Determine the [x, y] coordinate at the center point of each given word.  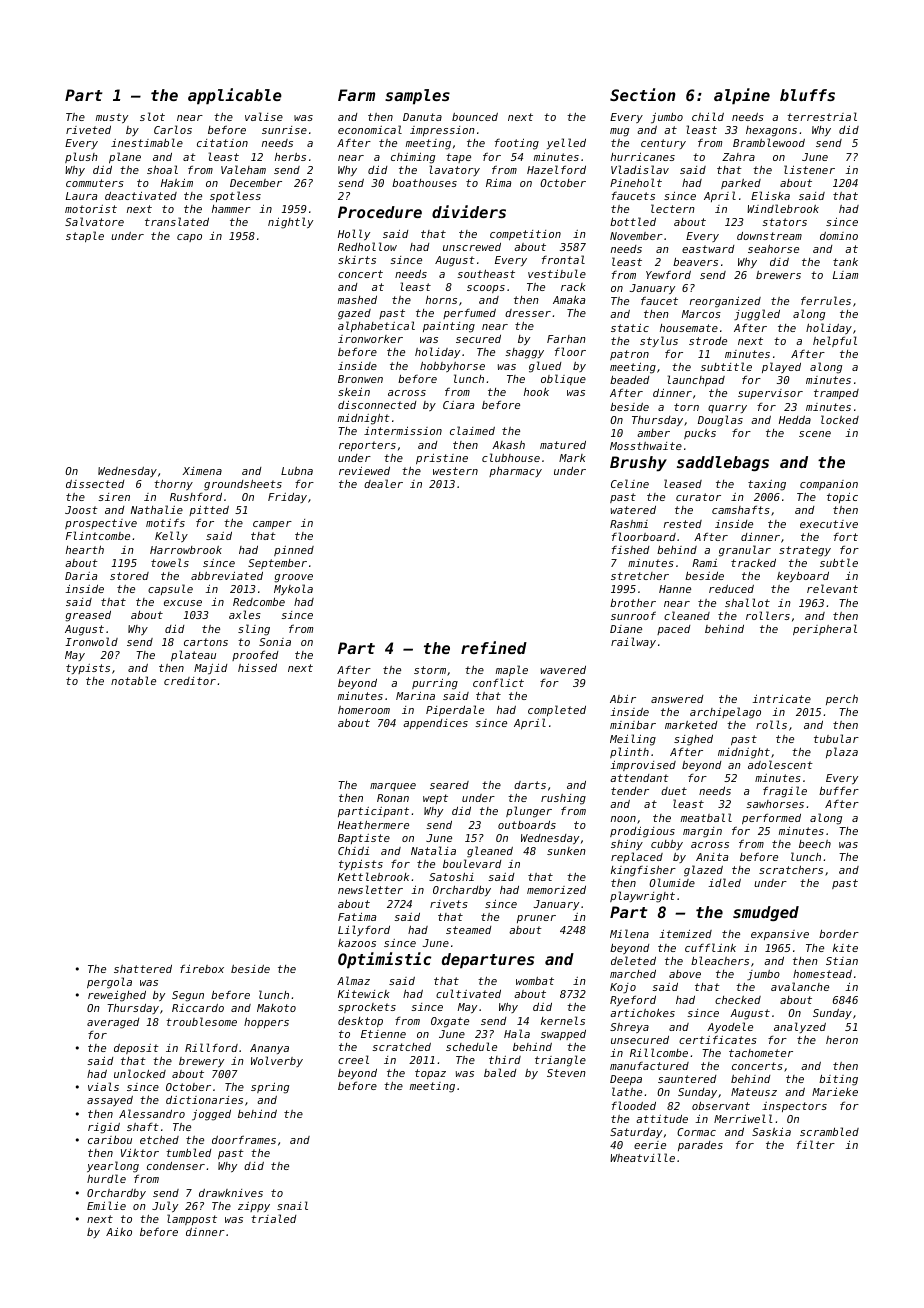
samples [417, 97]
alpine [742, 96]
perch [842, 699]
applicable [235, 96]
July [165, 1206]
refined [494, 647]
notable [133, 680]
